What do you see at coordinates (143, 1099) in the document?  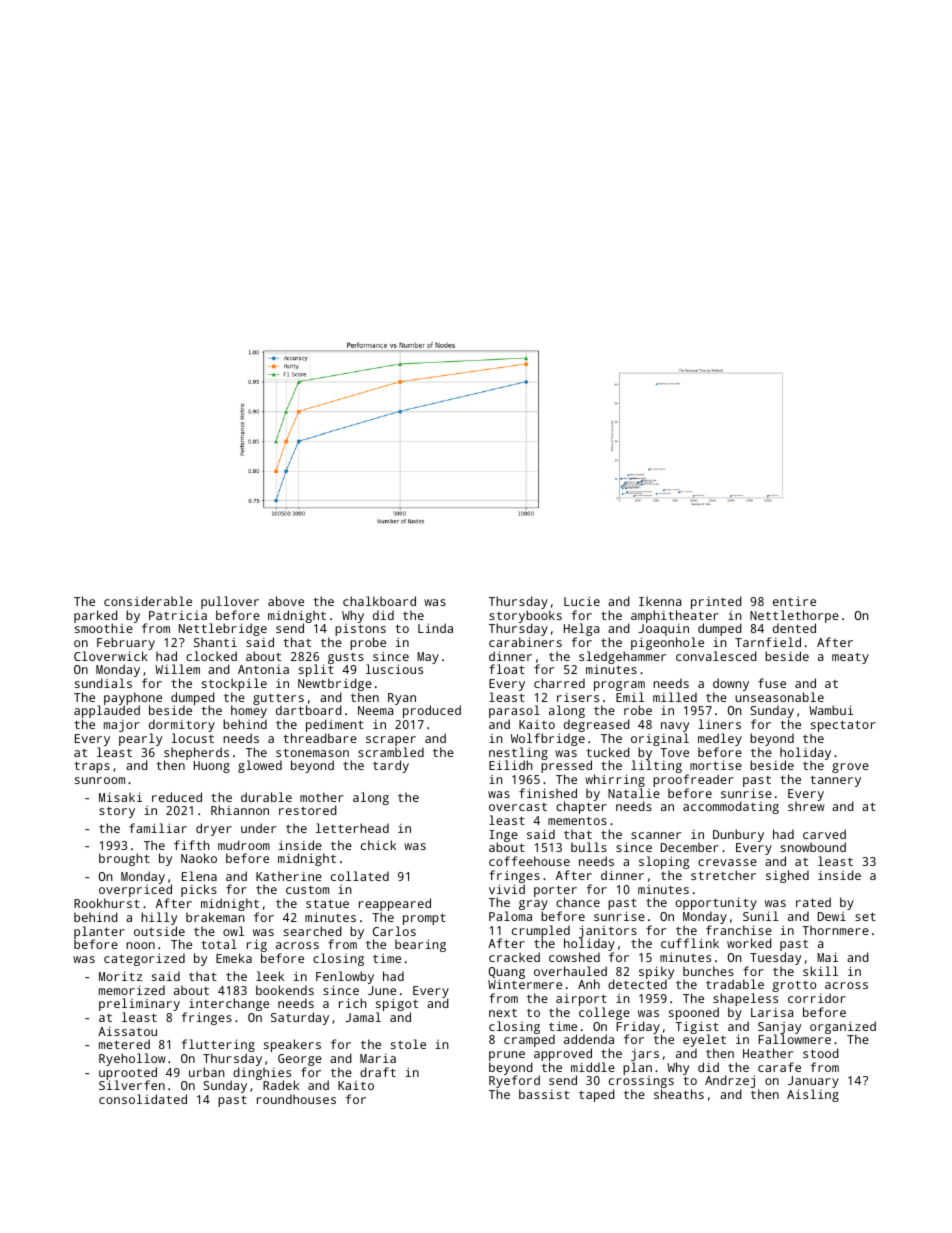 I see `consolidated` at bounding box center [143, 1099].
